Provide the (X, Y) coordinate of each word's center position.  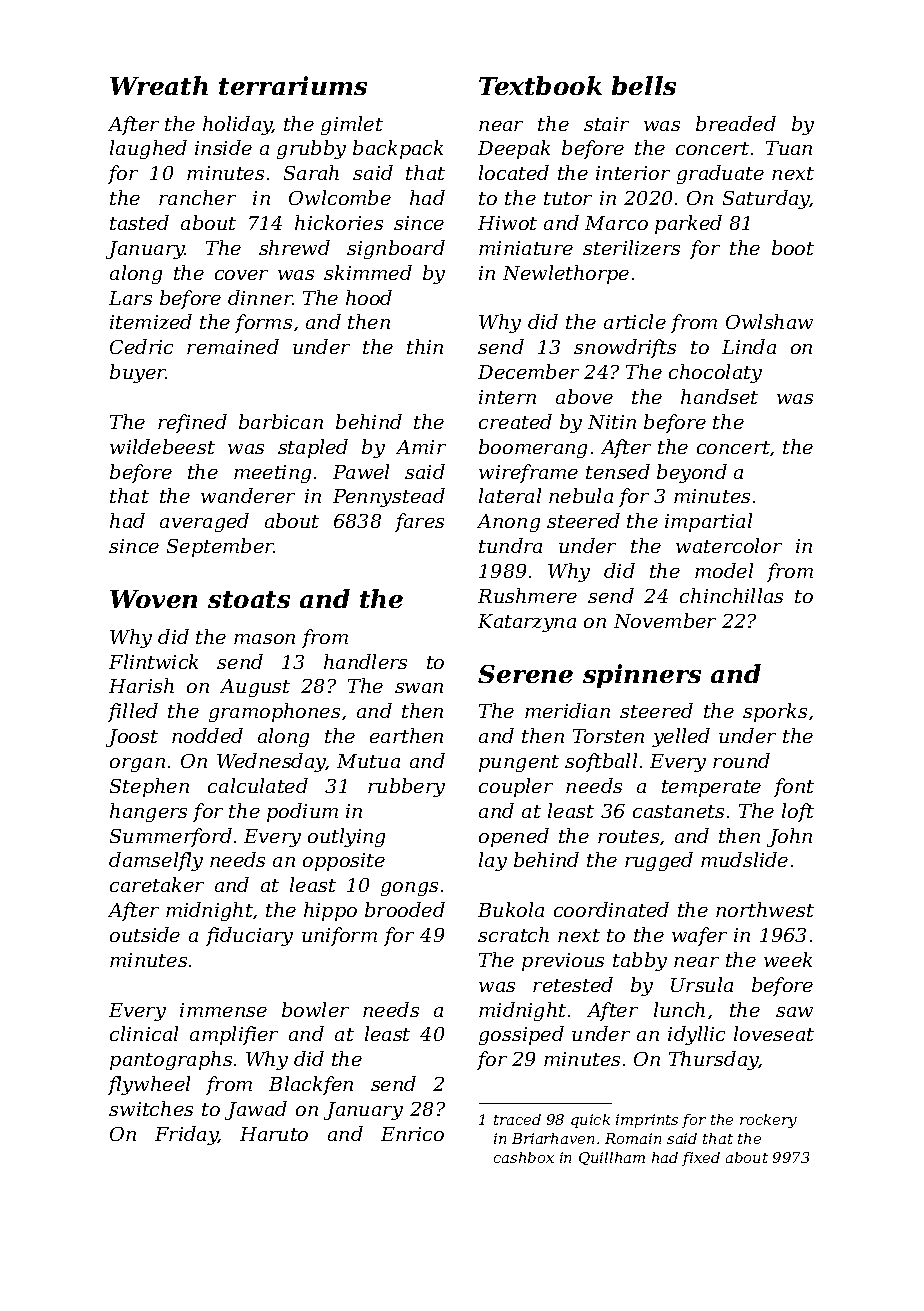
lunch (679, 1009)
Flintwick (153, 661)
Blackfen (311, 1085)
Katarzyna (527, 623)
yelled (681, 737)
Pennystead (389, 497)
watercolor (729, 545)
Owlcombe (340, 197)
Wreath (159, 85)
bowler (315, 1009)
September (220, 547)
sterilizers (631, 247)
